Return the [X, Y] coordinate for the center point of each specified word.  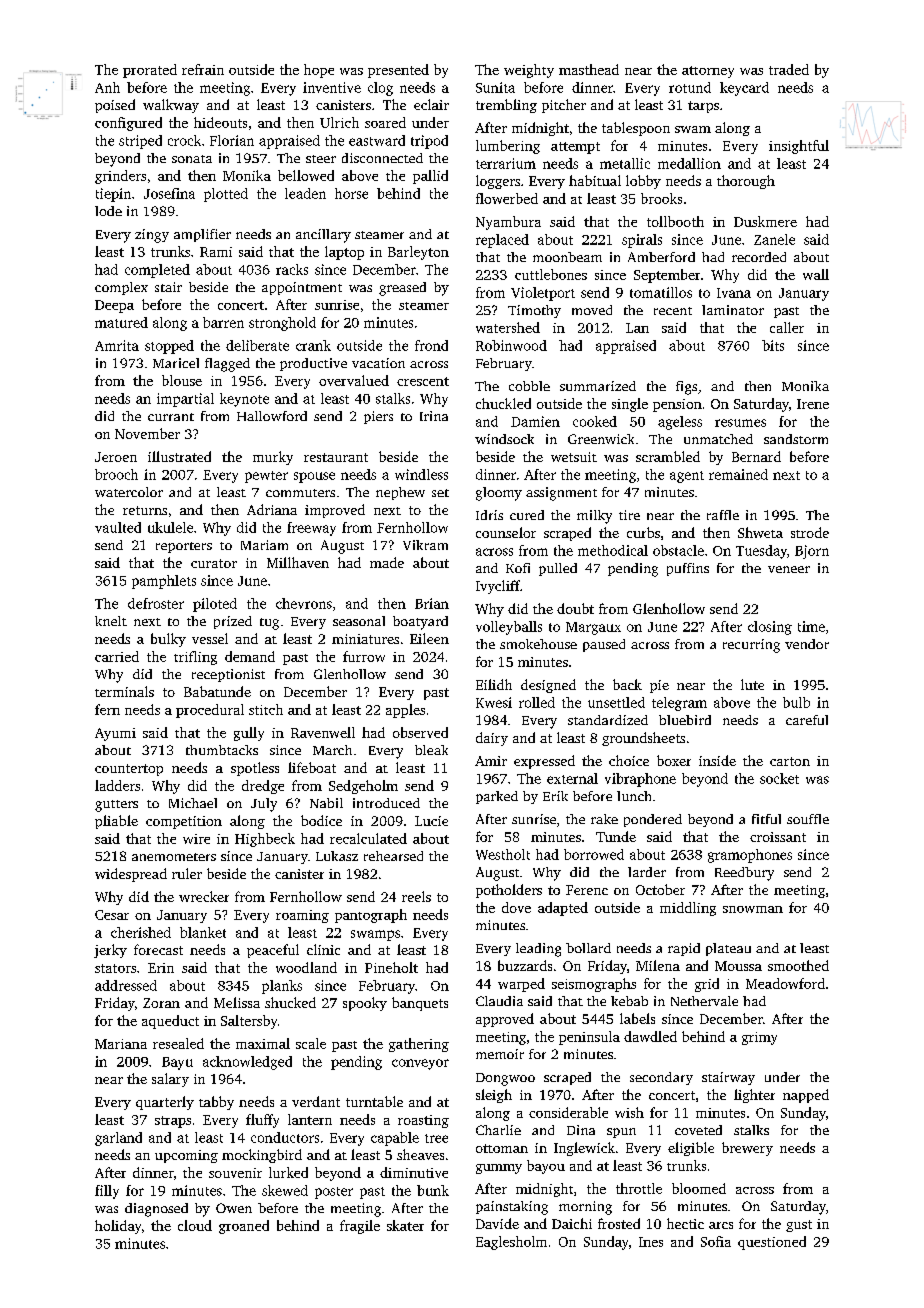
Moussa [738, 966]
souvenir [235, 1173]
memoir [500, 1054]
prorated [150, 71]
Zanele [774, 239]
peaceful [273, 951]
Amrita [117, 345]
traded [789, 69]
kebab [629, 1001]
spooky [365, 1004]
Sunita [495, 87]
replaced [502, 241]
